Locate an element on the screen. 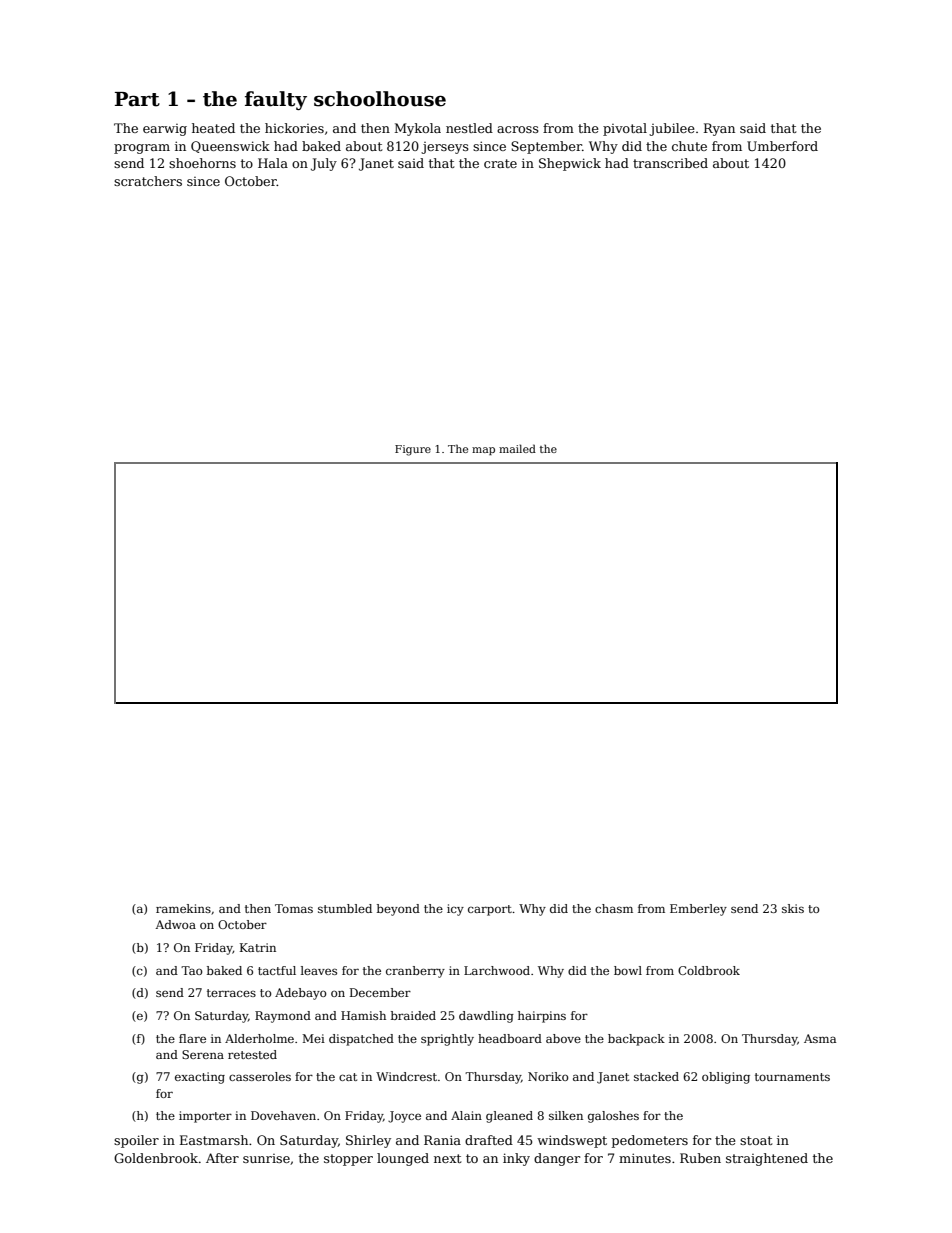  mailed is located at coordinates (517, 448).
